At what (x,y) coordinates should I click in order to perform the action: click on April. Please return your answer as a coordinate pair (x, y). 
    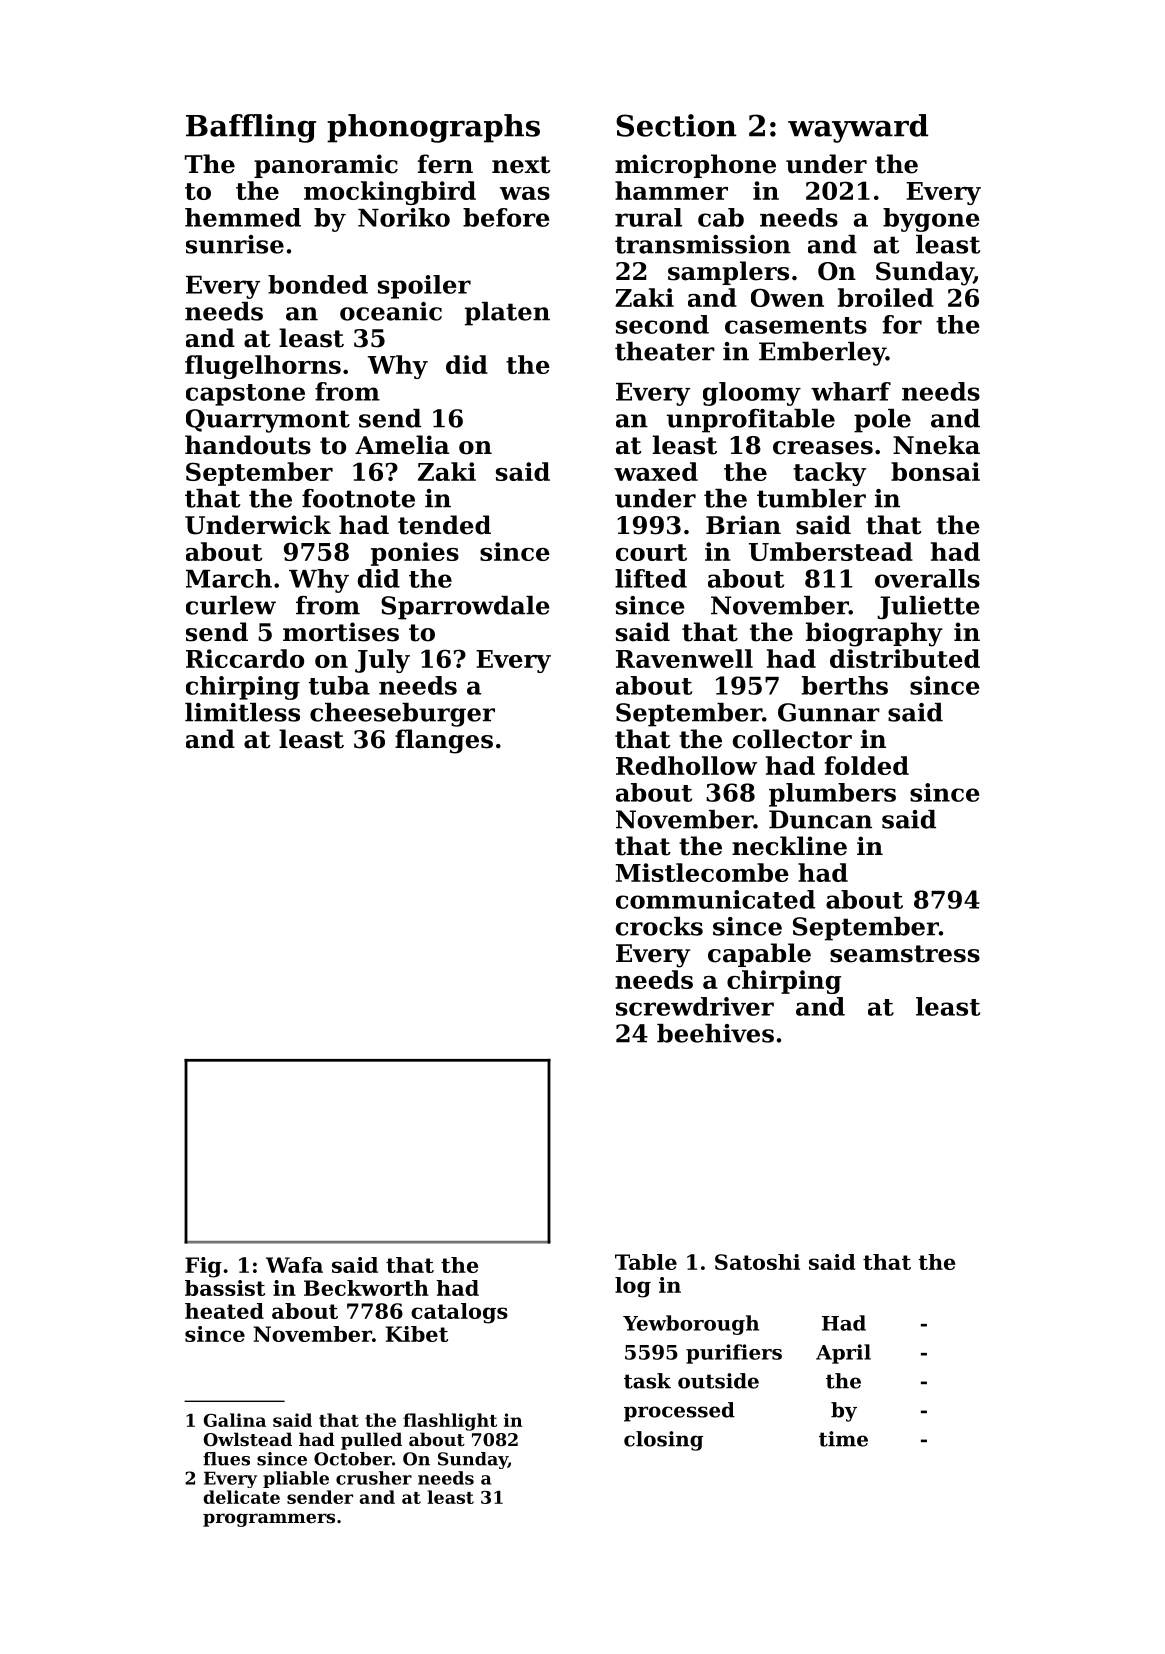
    Looking at the image, I should click on (843, 1354).
